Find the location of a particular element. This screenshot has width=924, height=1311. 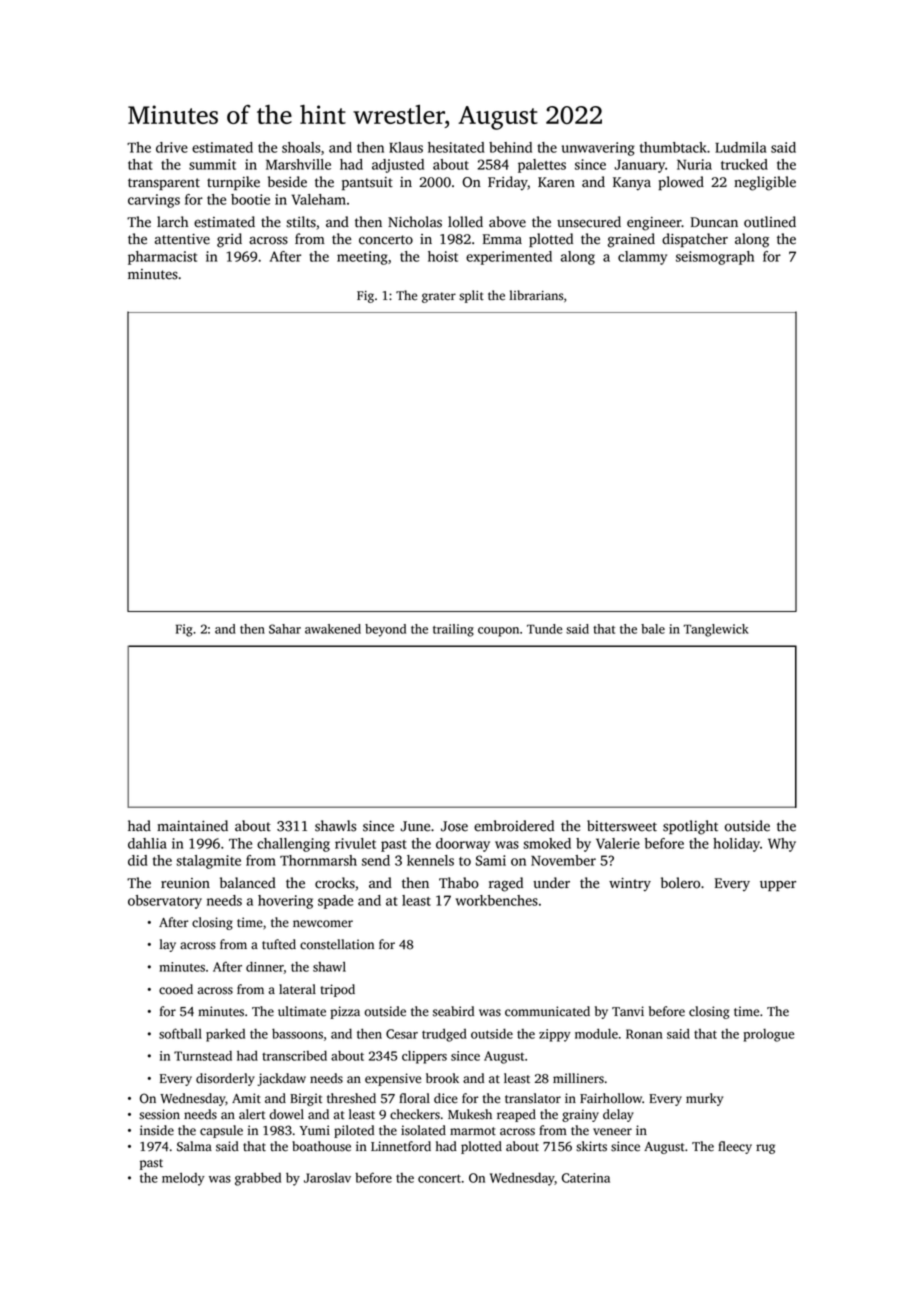

inside is located at coordinates (157, 1130).
